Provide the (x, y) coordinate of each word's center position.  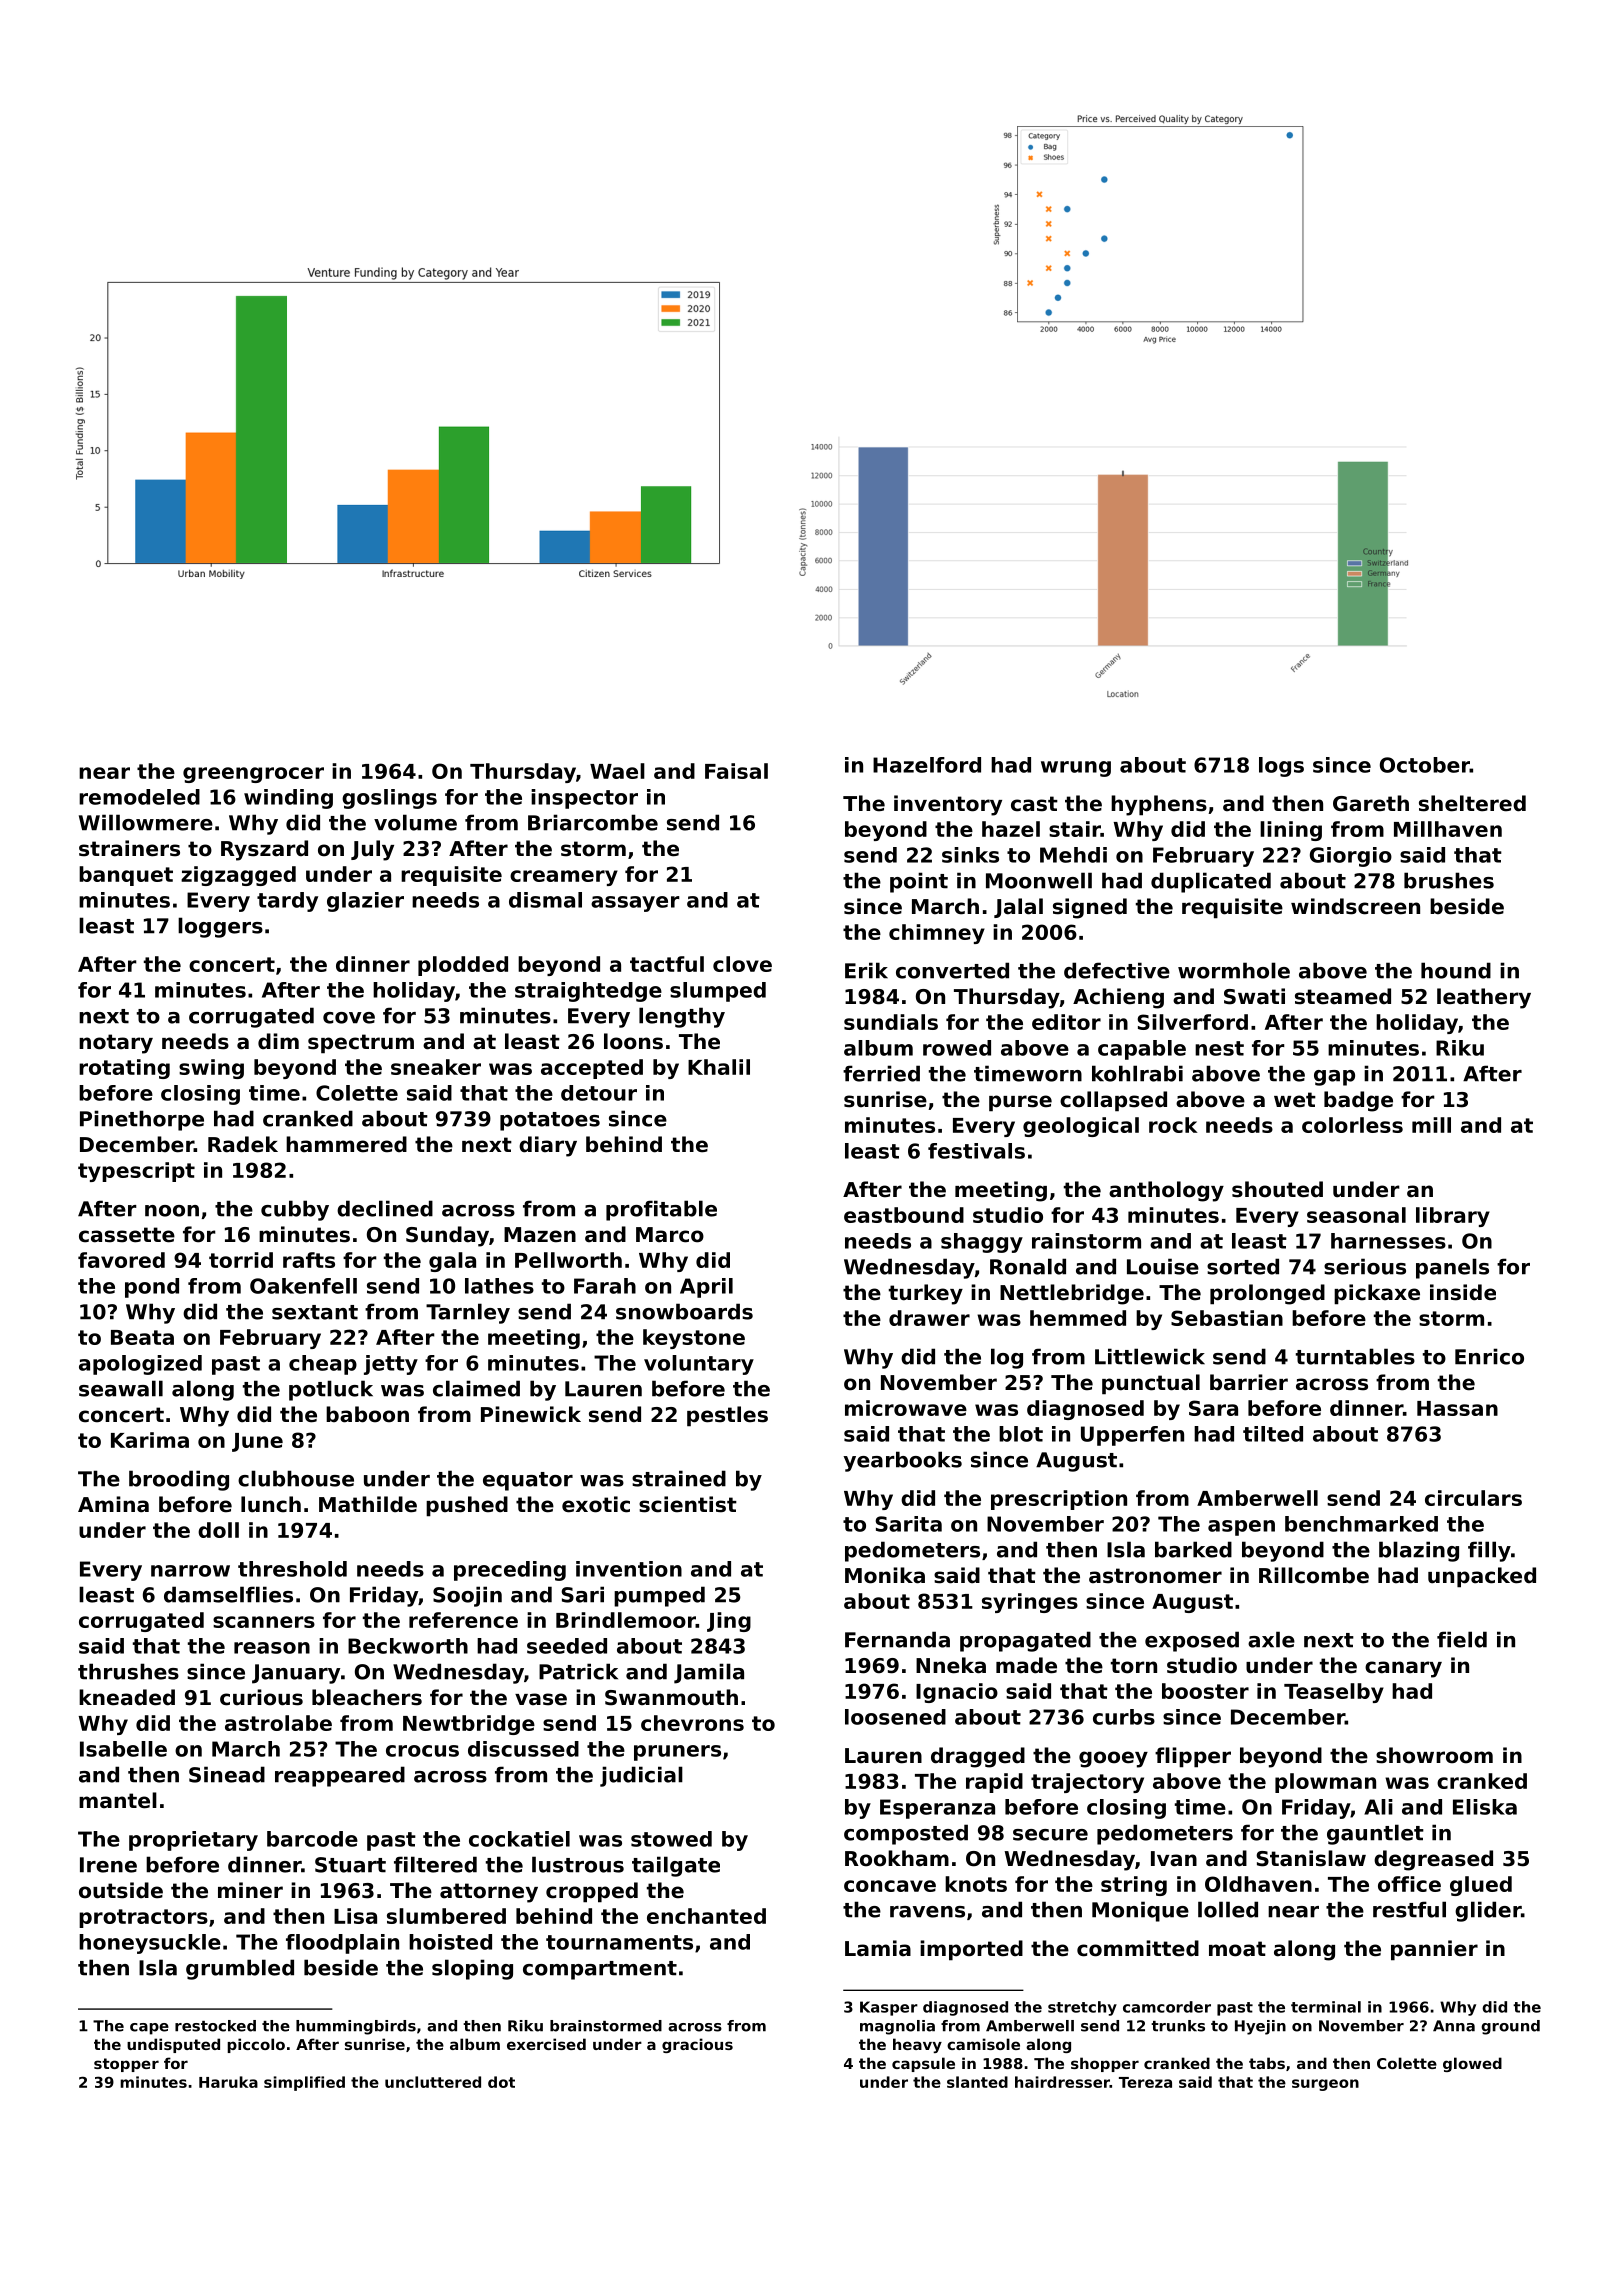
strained (679, 1478)
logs (1281, 767)
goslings (389, 799)
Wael (617, 771)
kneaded (127, 1697)
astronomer (1155, 1576)
